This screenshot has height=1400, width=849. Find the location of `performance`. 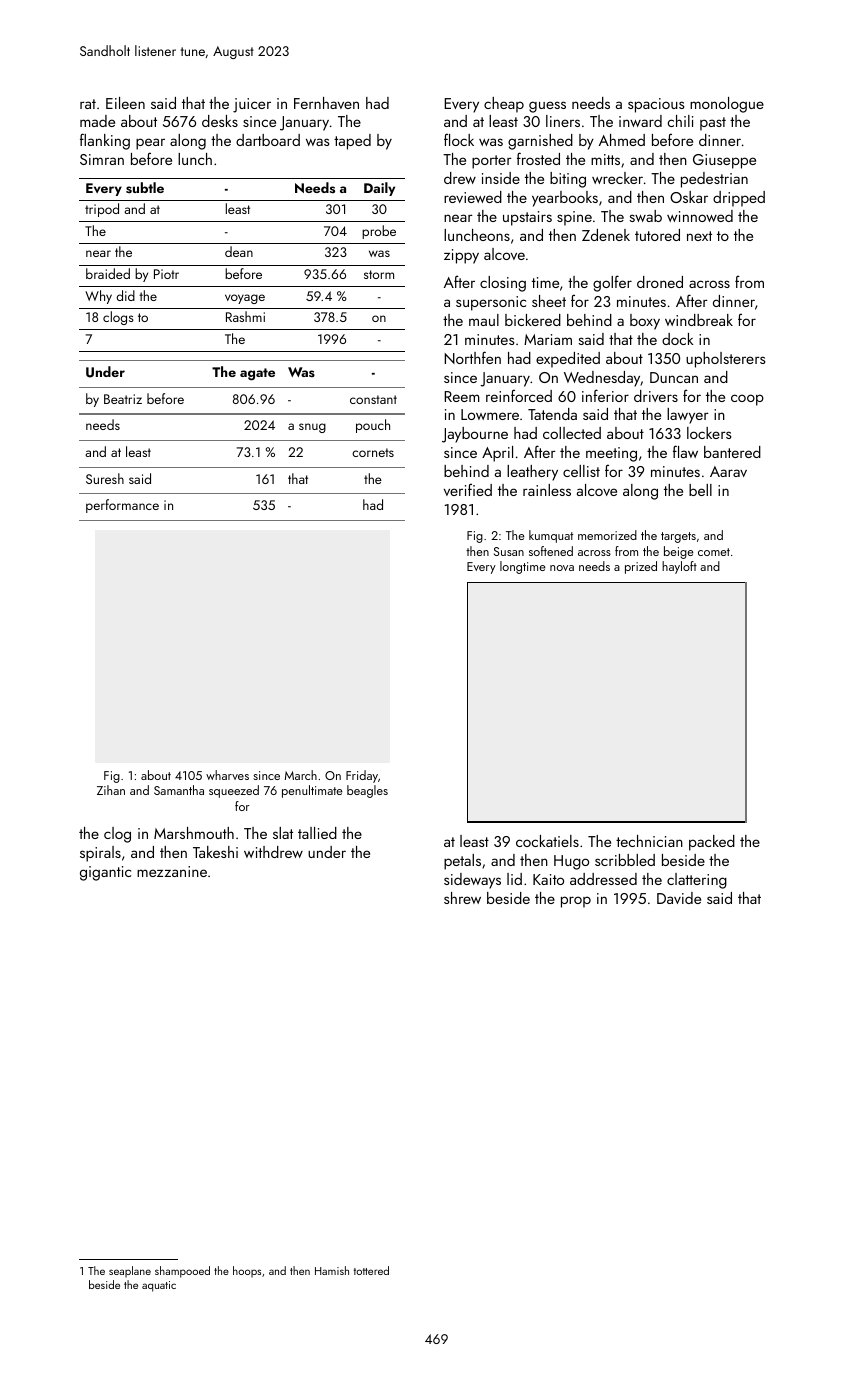

performance is located at coordinates (122, 506).
